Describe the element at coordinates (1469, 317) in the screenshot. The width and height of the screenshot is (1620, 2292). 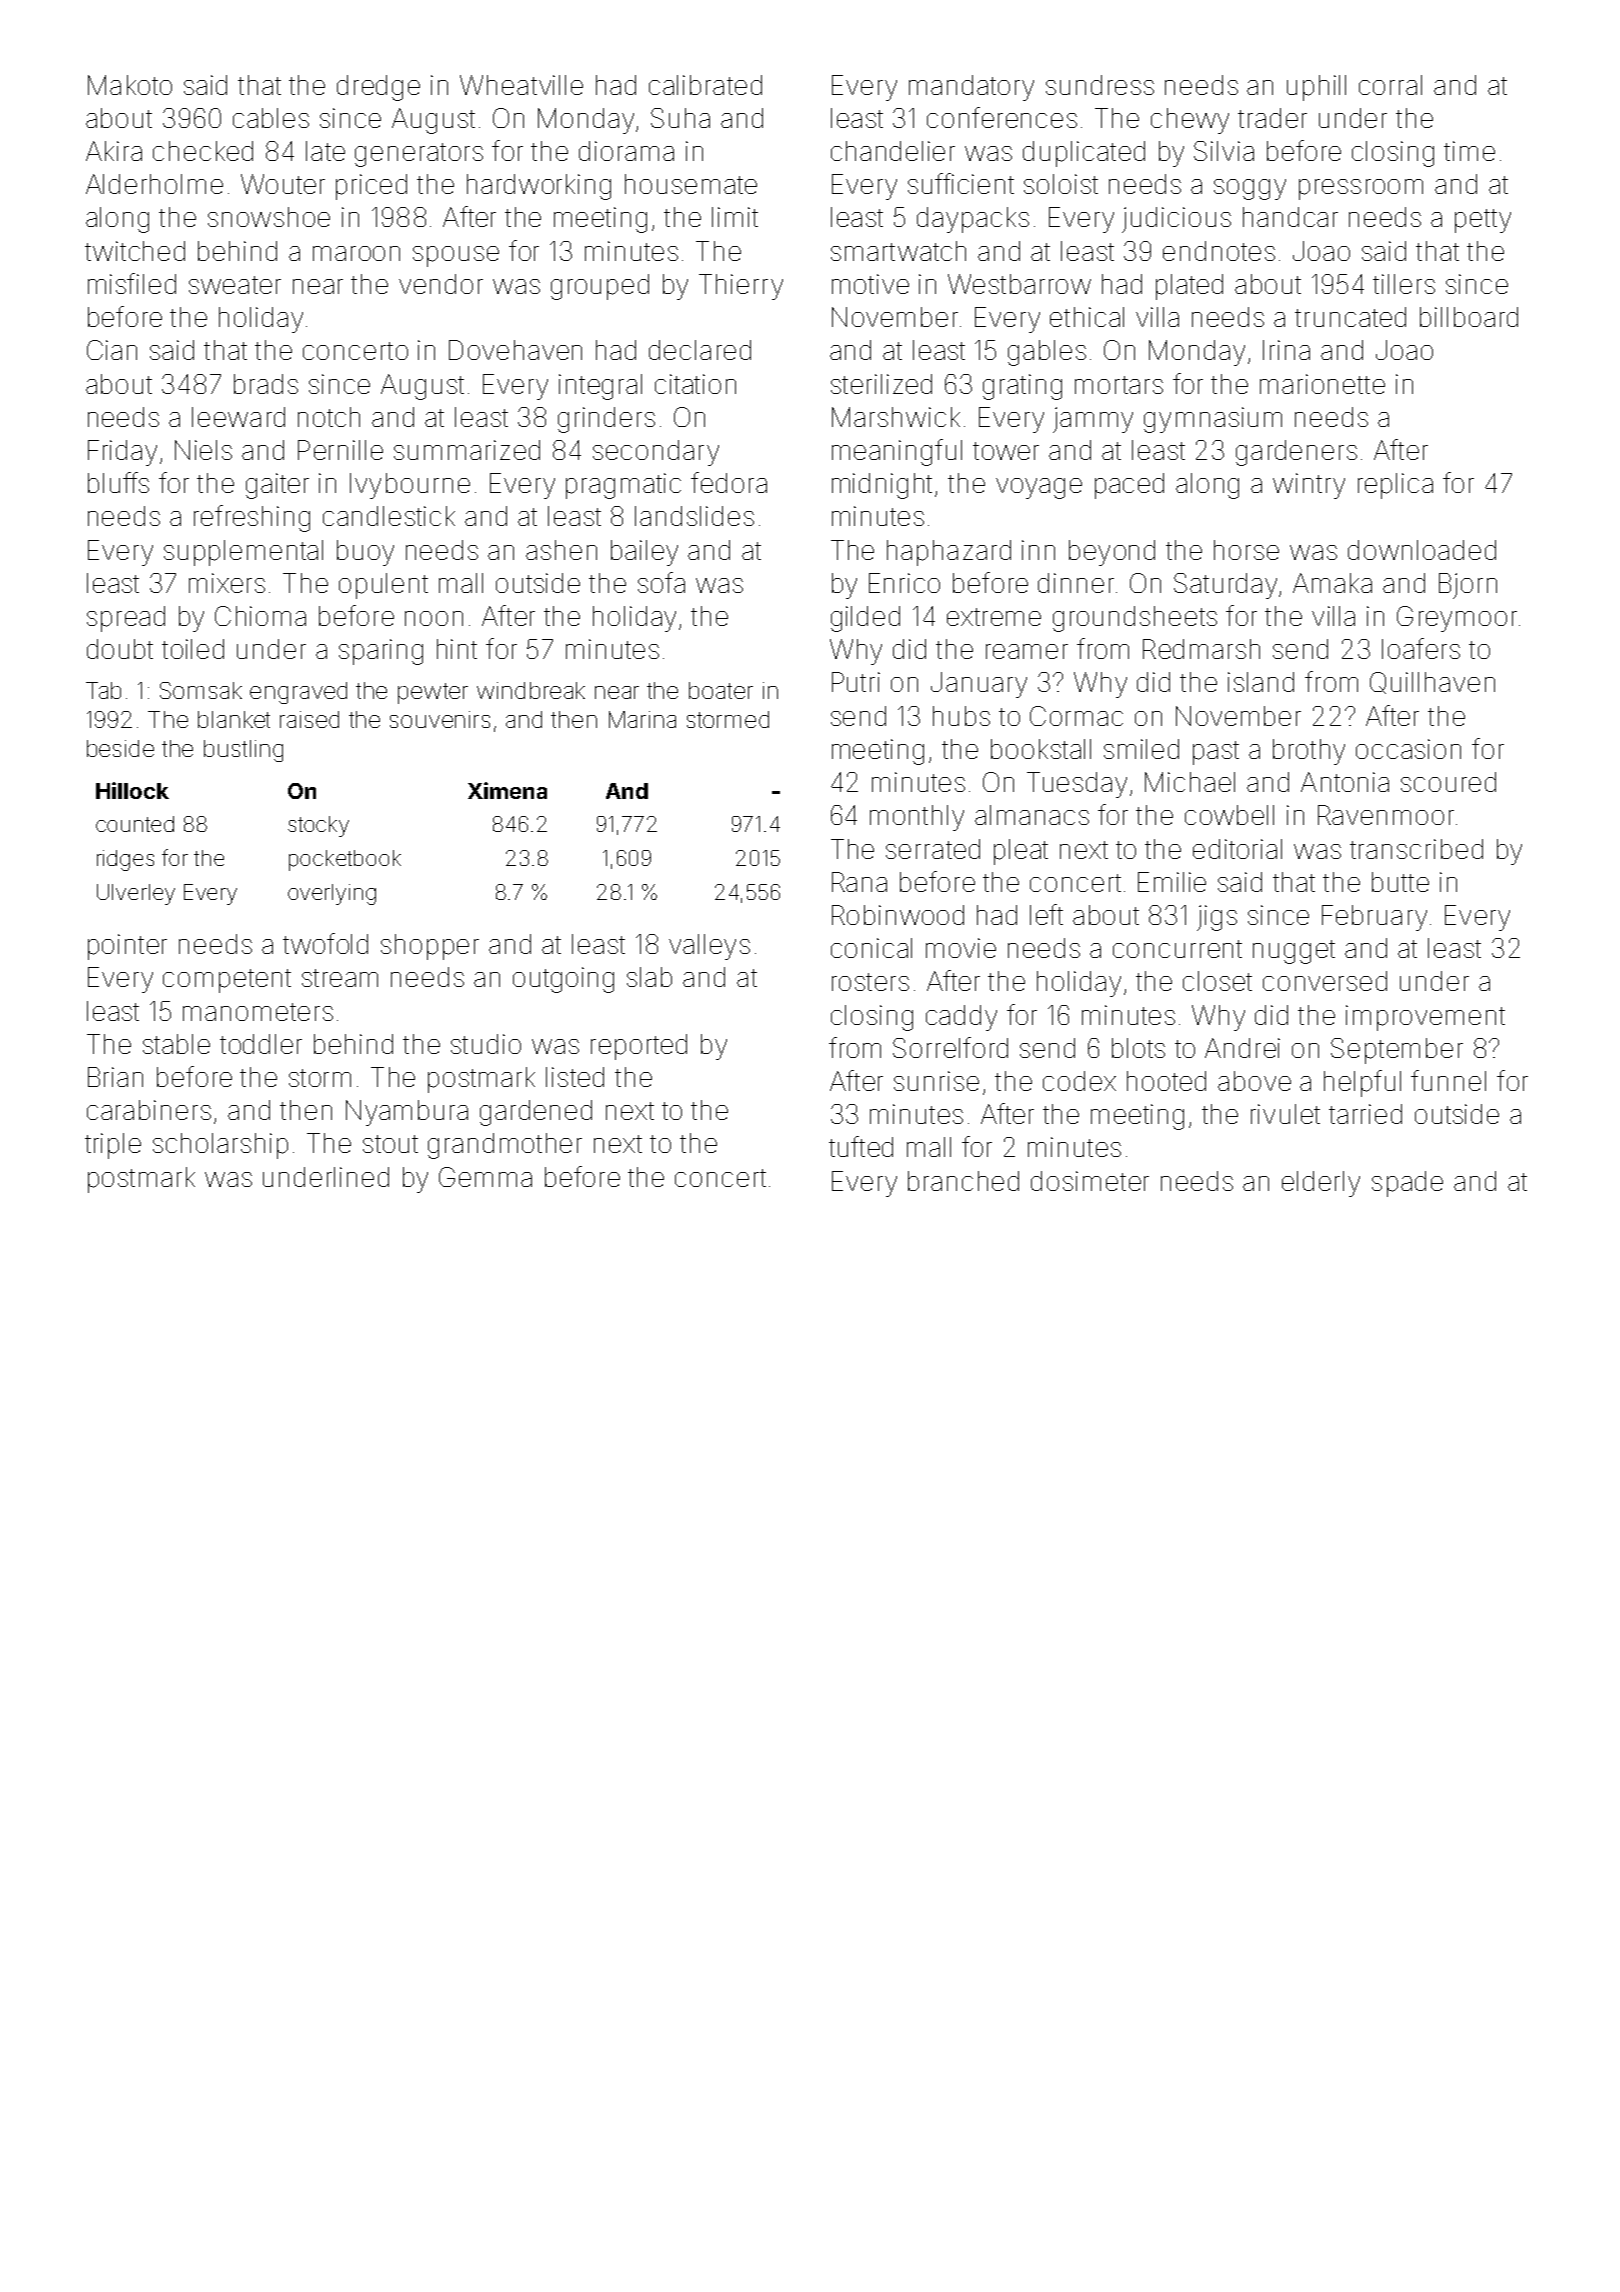
I see `billboard` at that location.
